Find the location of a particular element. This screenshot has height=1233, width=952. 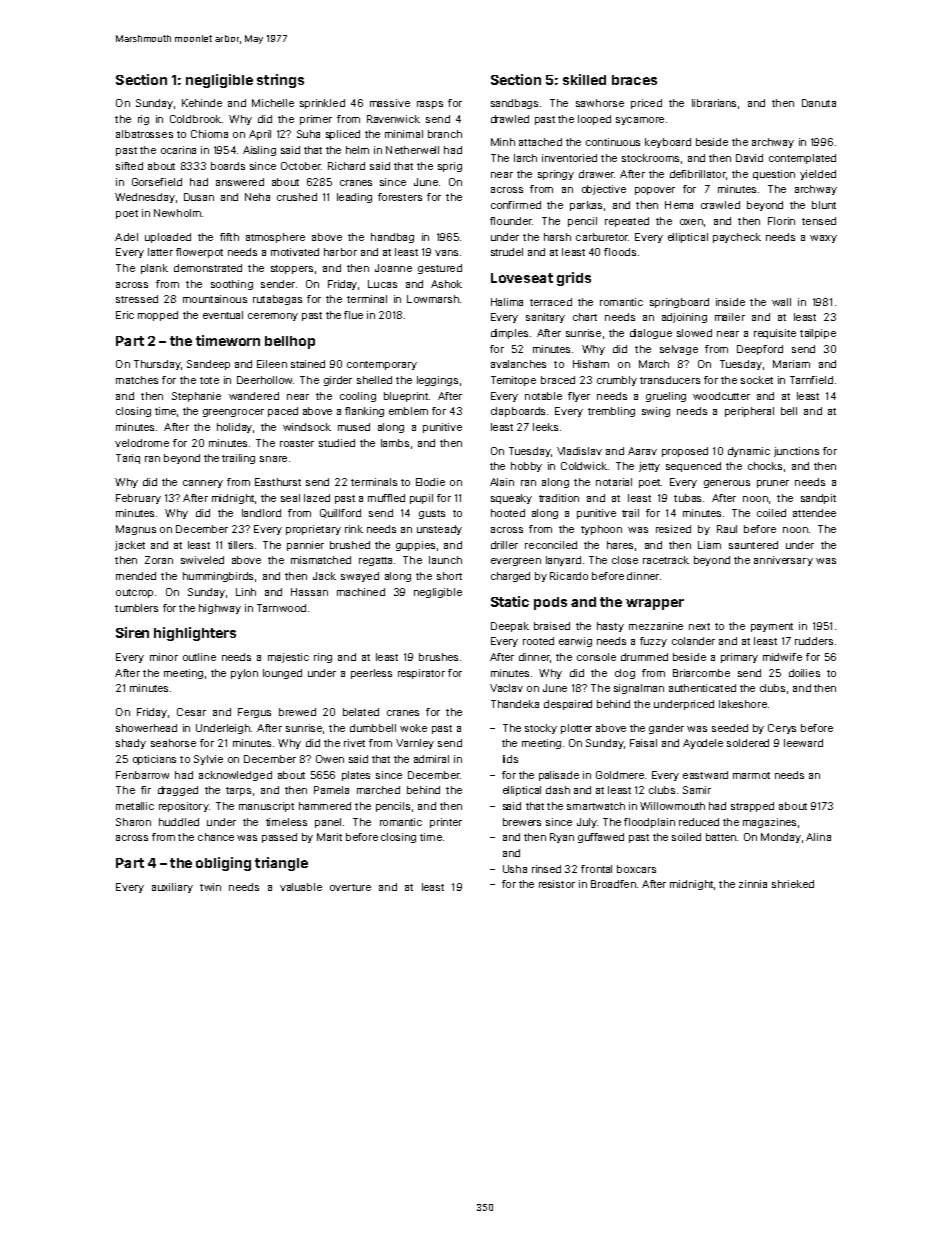

doilies is located at coordinates (804, 673).
